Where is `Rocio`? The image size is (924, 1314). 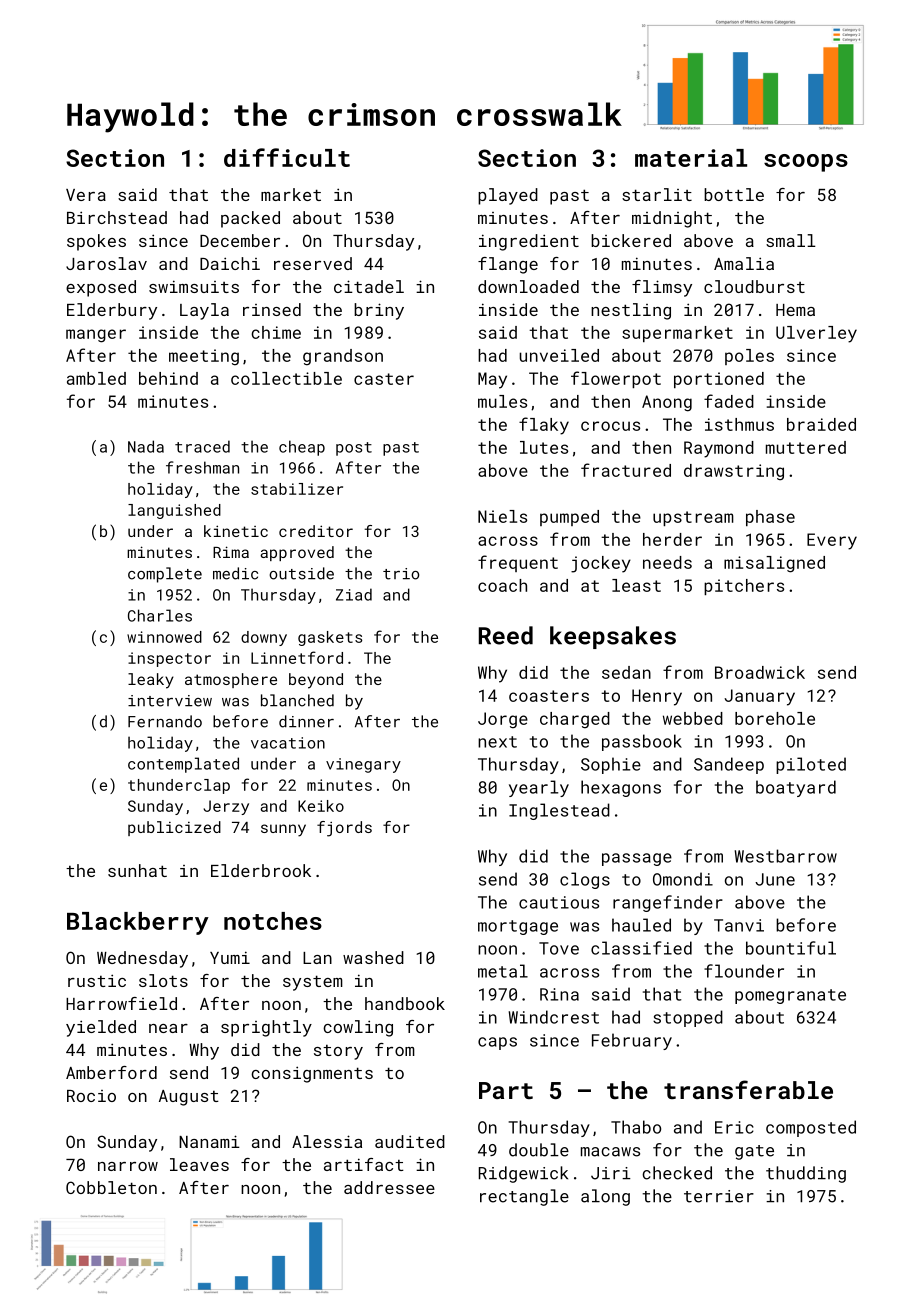 Rocio is located at coordinates (91, 1096).
